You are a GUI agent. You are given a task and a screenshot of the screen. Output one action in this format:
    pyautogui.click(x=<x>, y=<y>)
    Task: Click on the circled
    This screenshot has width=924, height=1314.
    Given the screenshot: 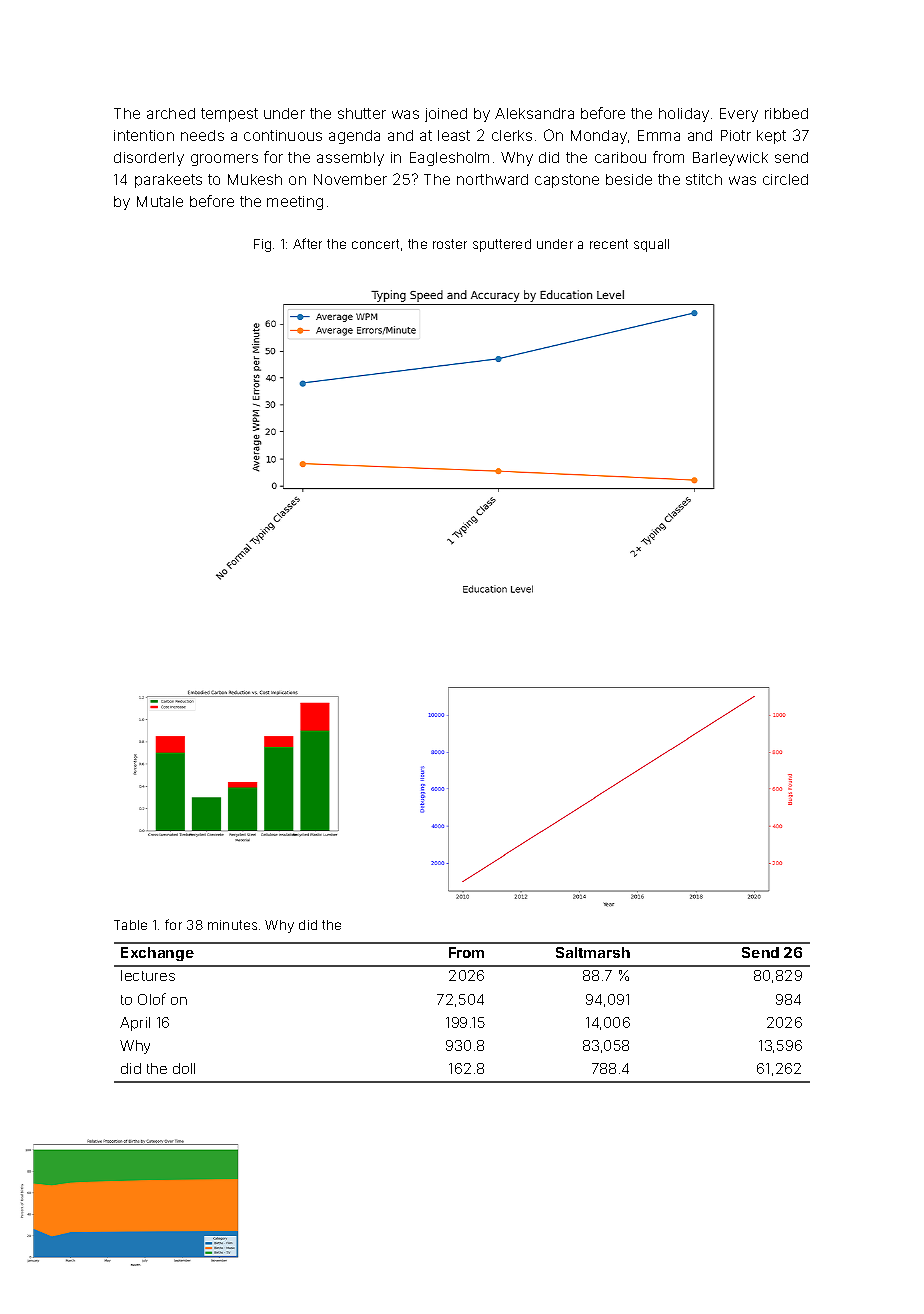 What is the action you would take?
    pyautogui.click(x=785, y=179)
